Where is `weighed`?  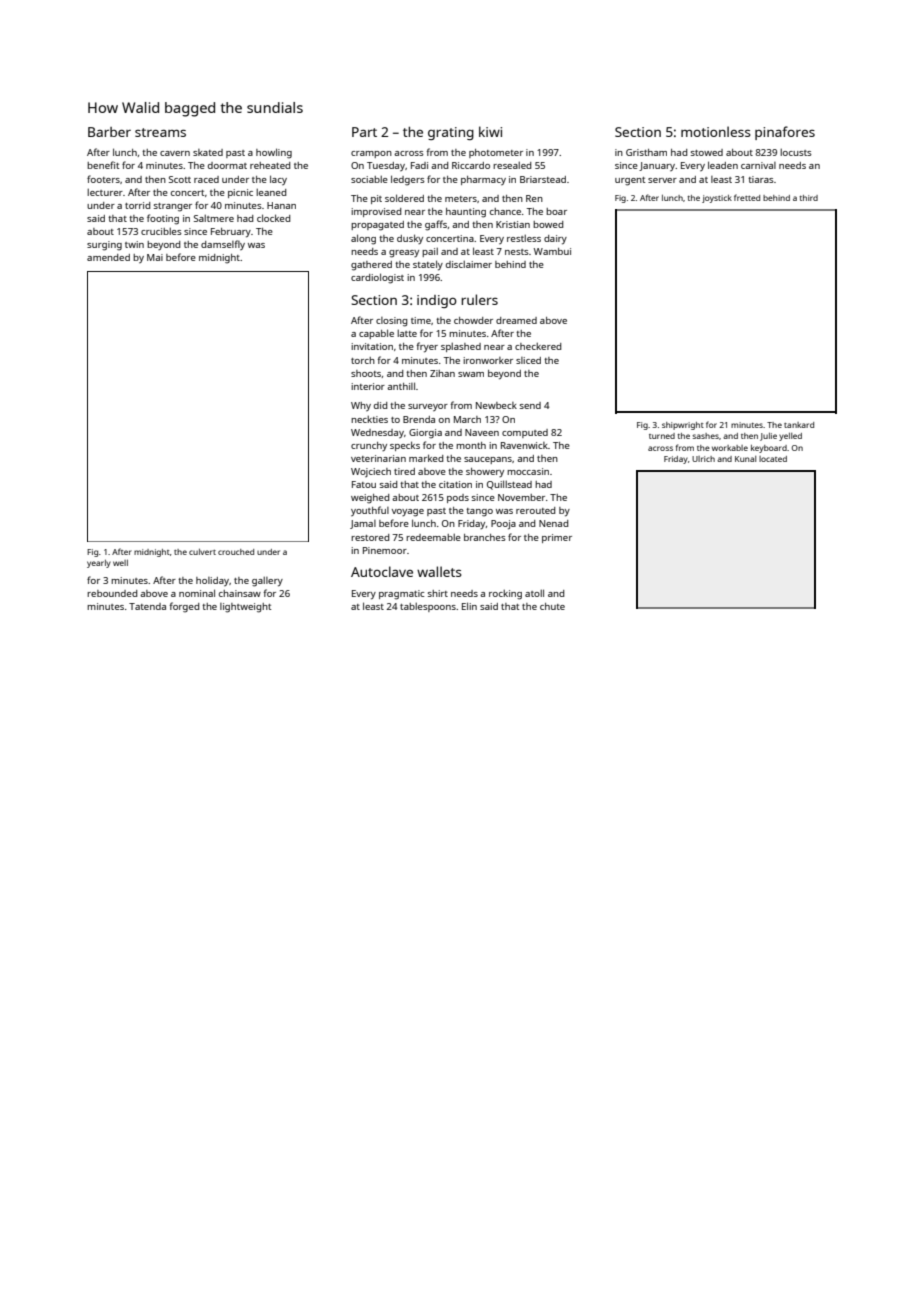
weighed is located at coordinates (370, 499).
